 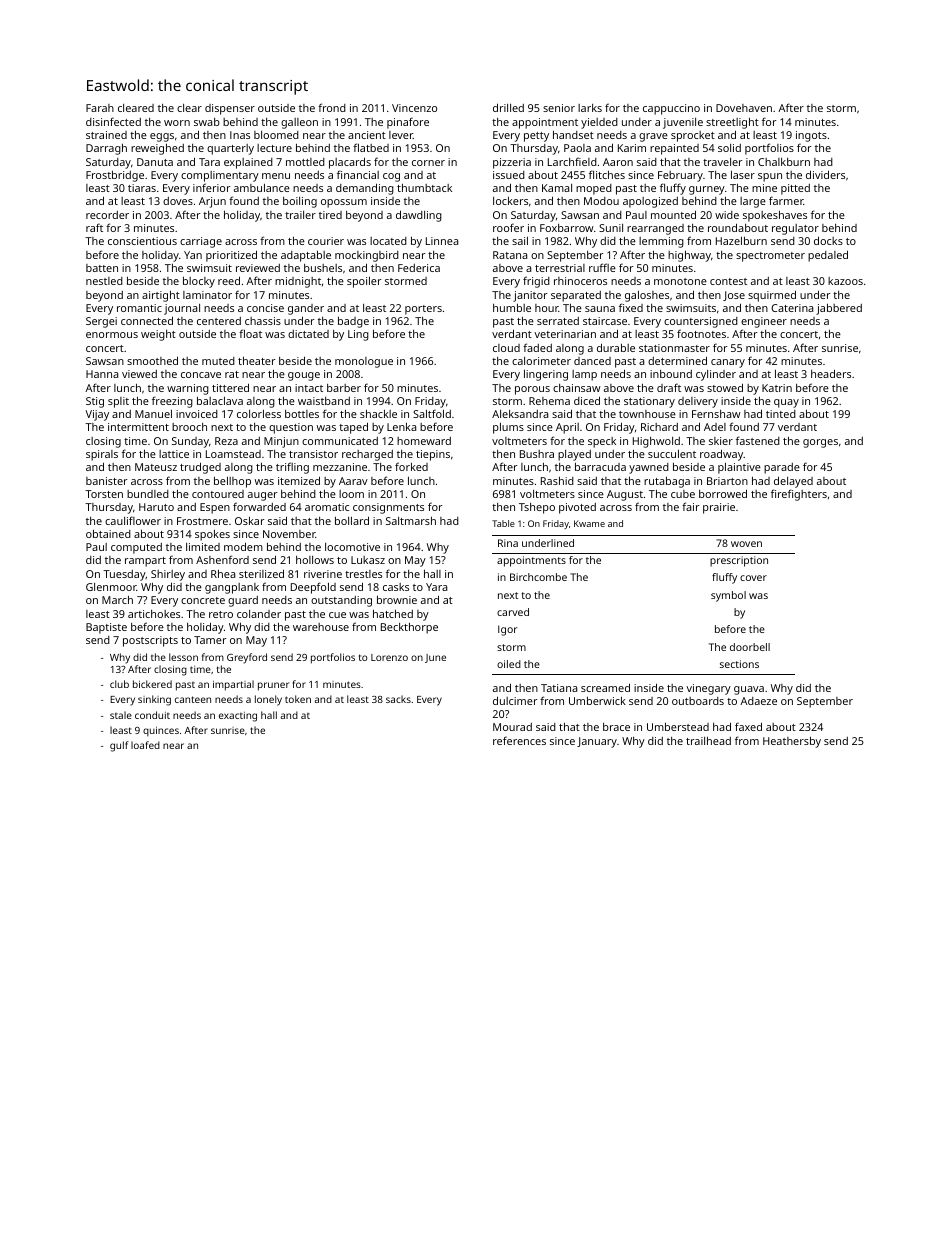 I want to click on gouge, so click(x=304, y=376).
